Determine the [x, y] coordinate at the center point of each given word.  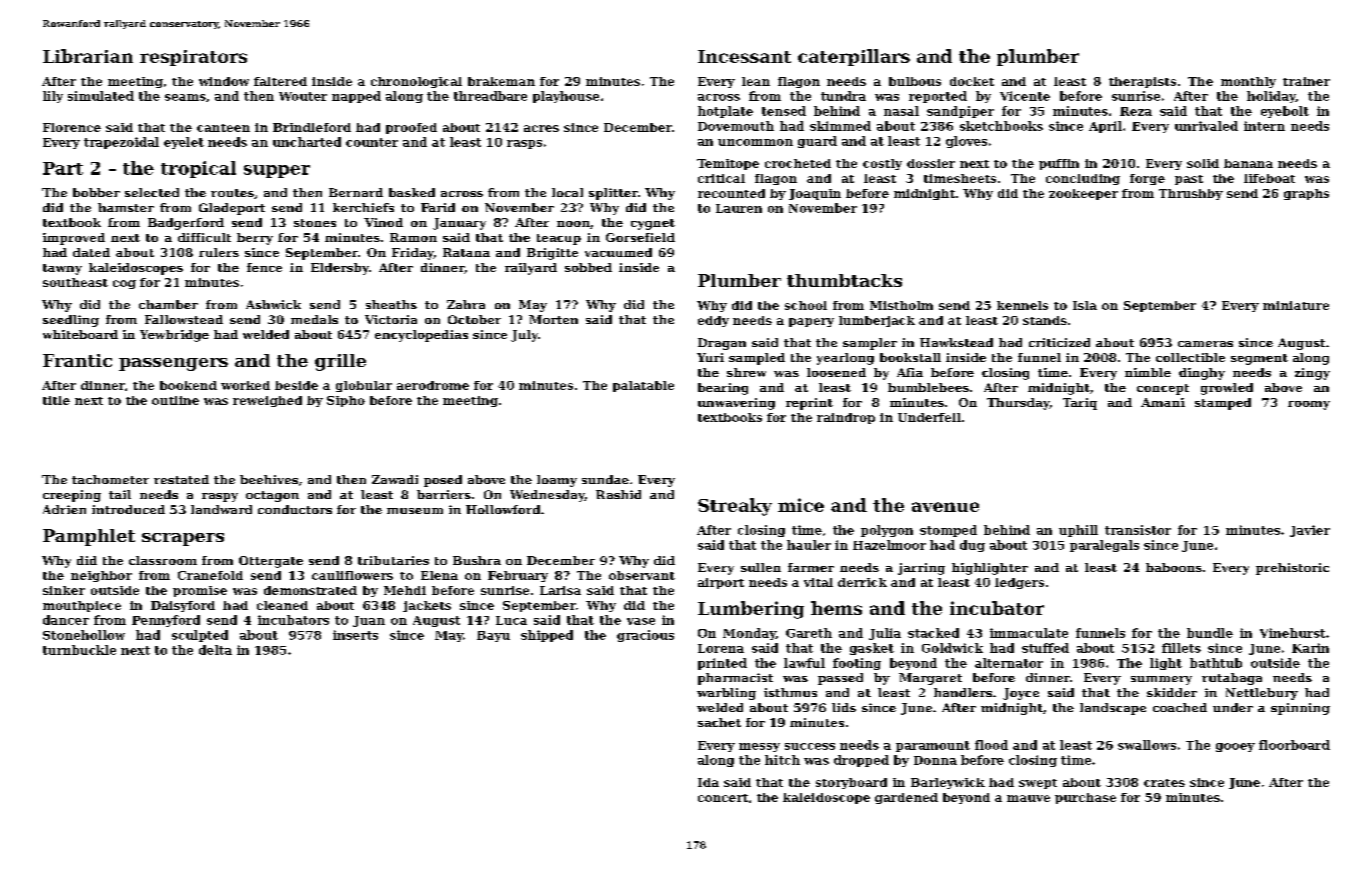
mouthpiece [82, 606]
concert [723, 798]
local [567, 192]
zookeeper [1083, 194]
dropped [861, 761]
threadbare [490, 96]
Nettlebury [1262, 694]
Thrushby [1191, 194]
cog [124, 284]
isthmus [790, 692]
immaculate [1029, 633]
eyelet [184, 143]
